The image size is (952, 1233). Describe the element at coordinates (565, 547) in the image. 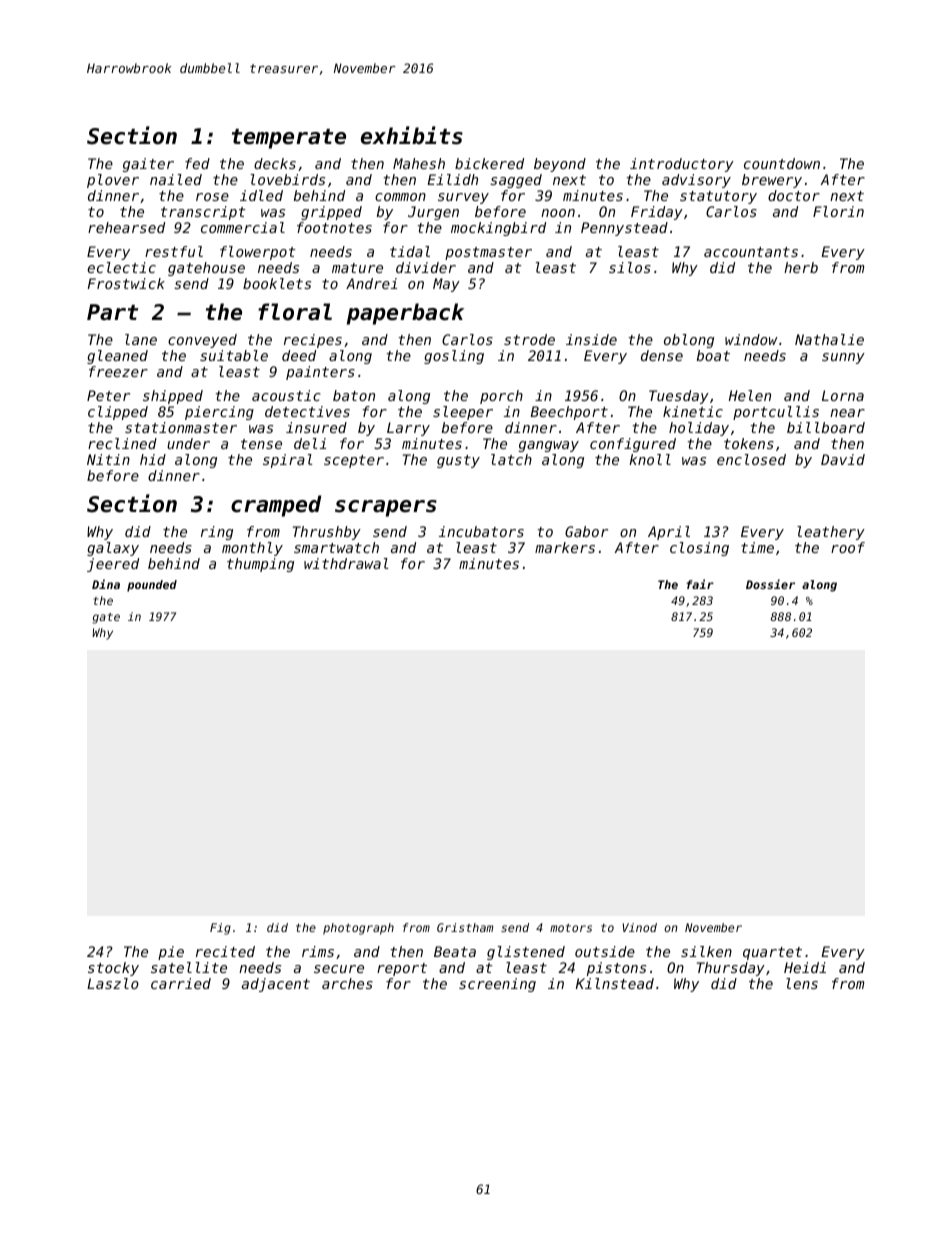

I see `markers` at that location.
